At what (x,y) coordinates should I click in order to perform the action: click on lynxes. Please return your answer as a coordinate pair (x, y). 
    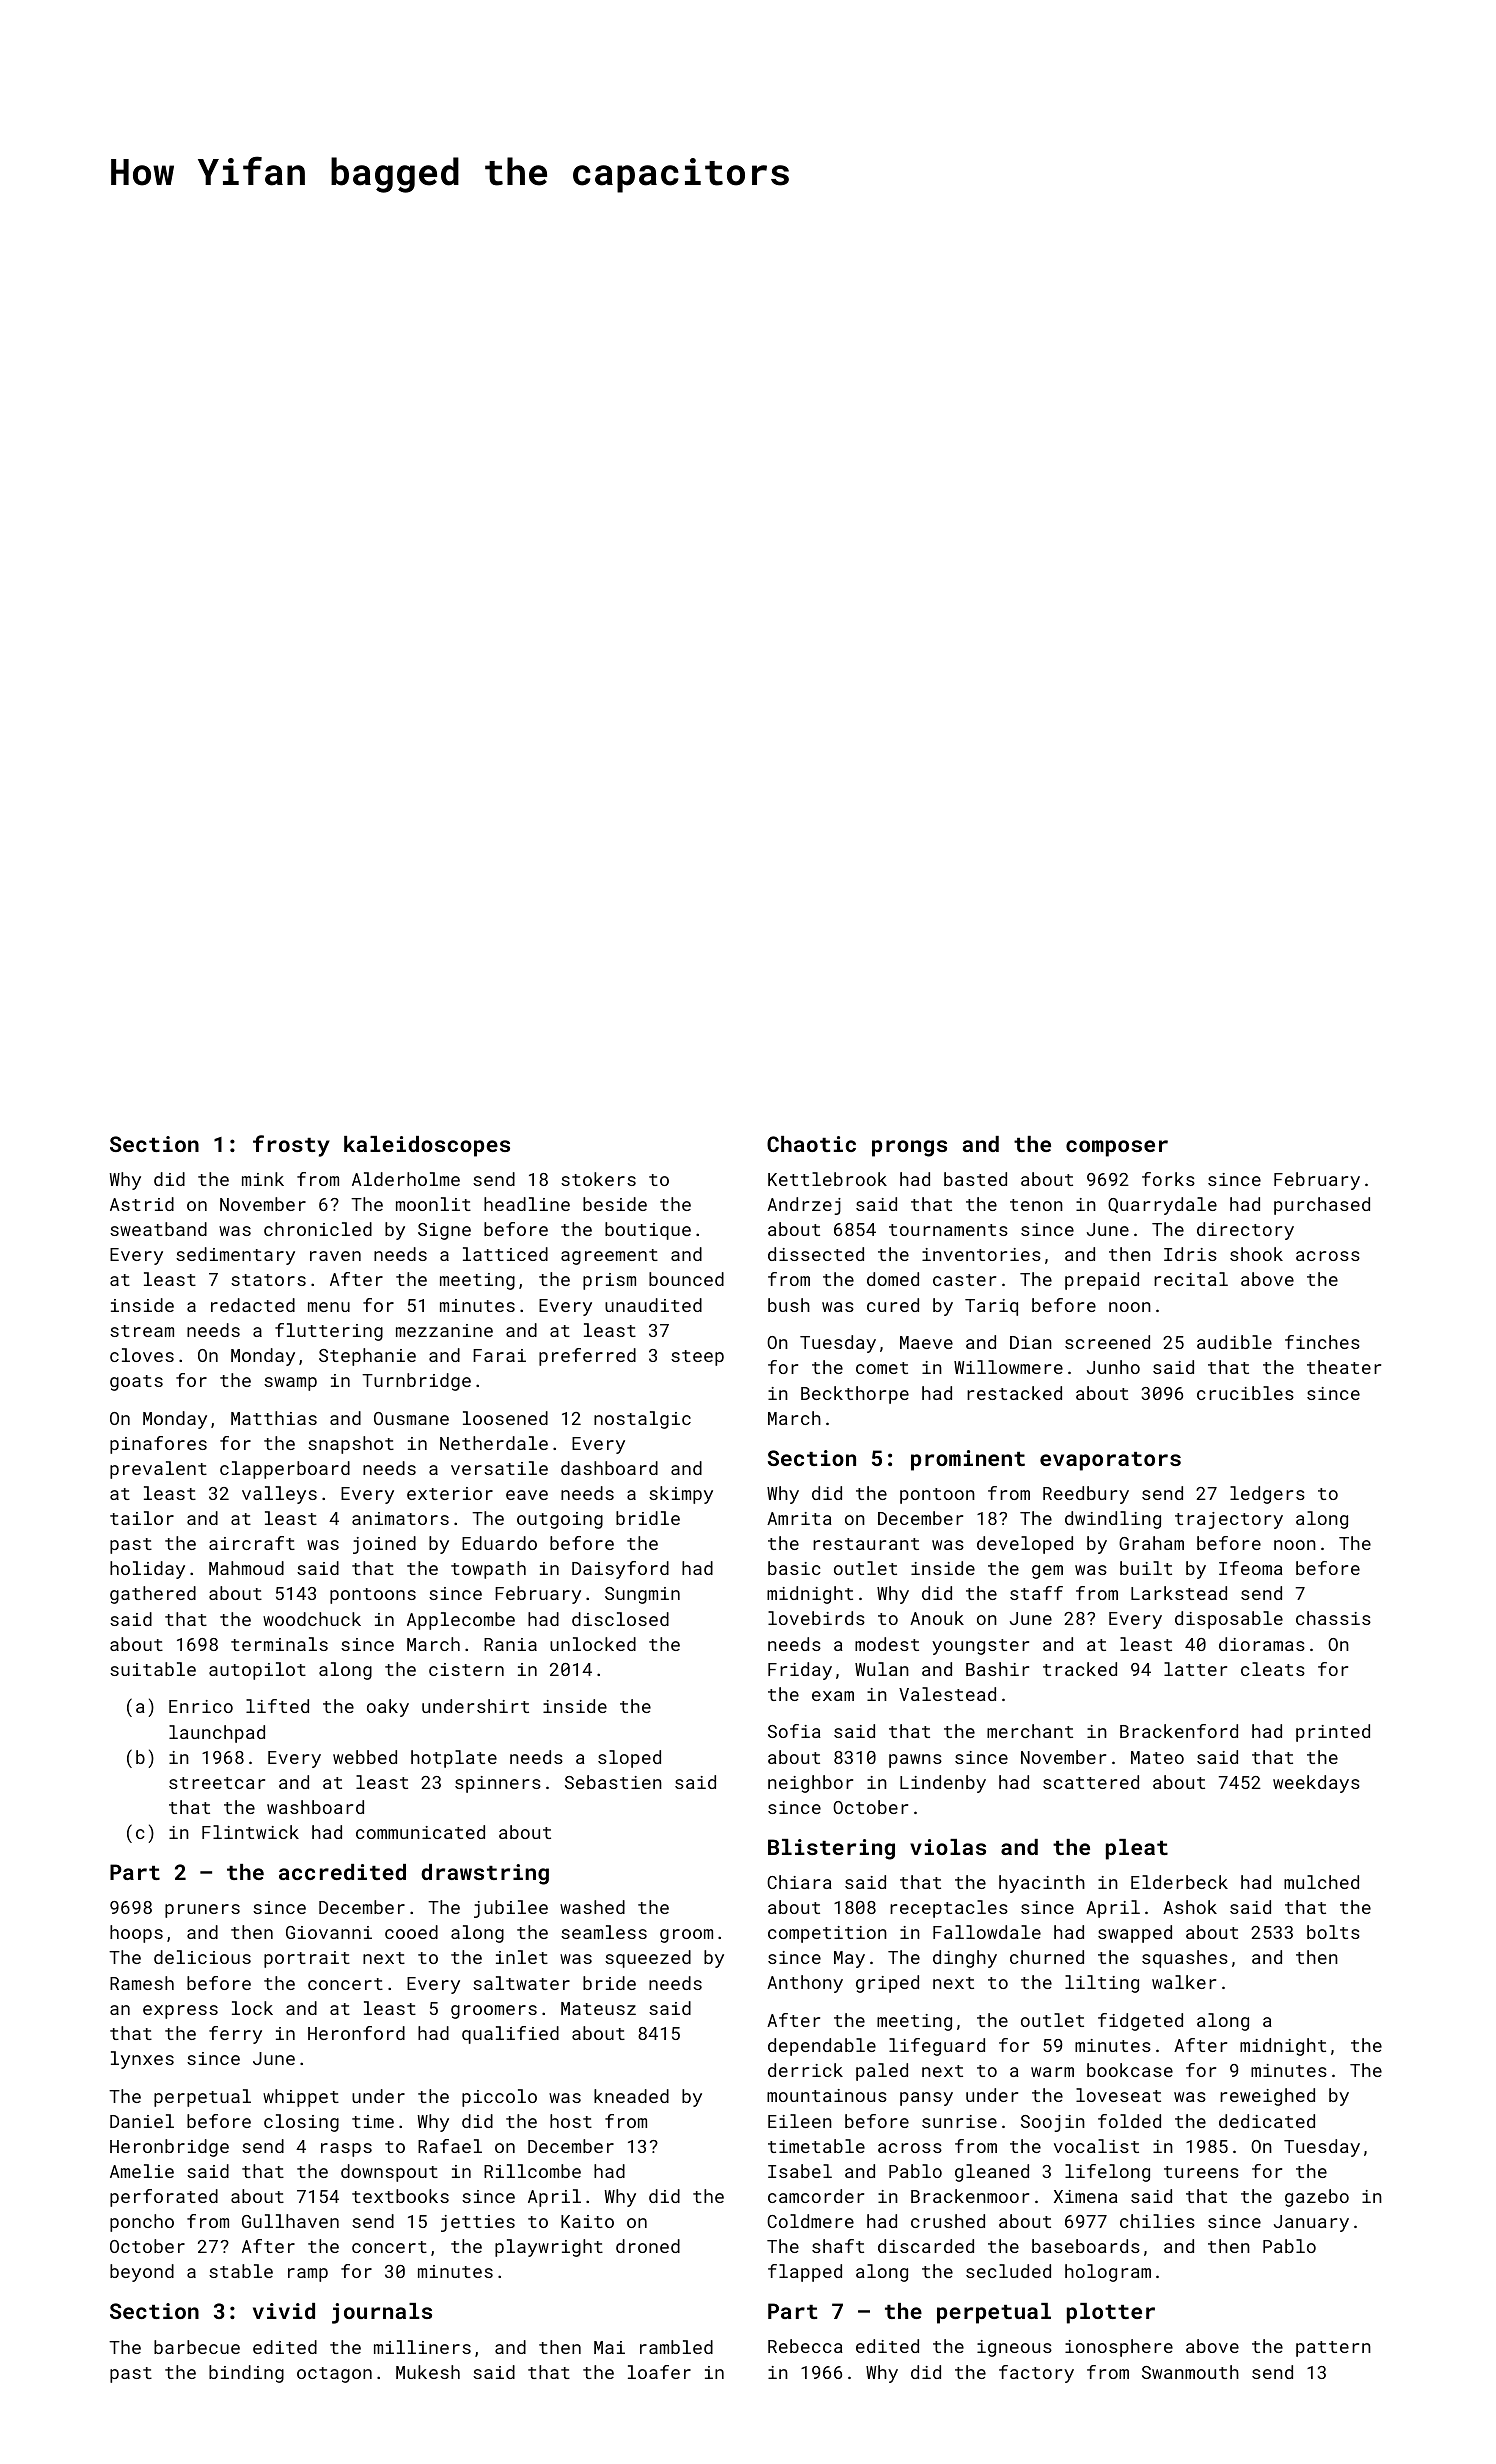
    Looking at the image, I should click on (142, 2060).
